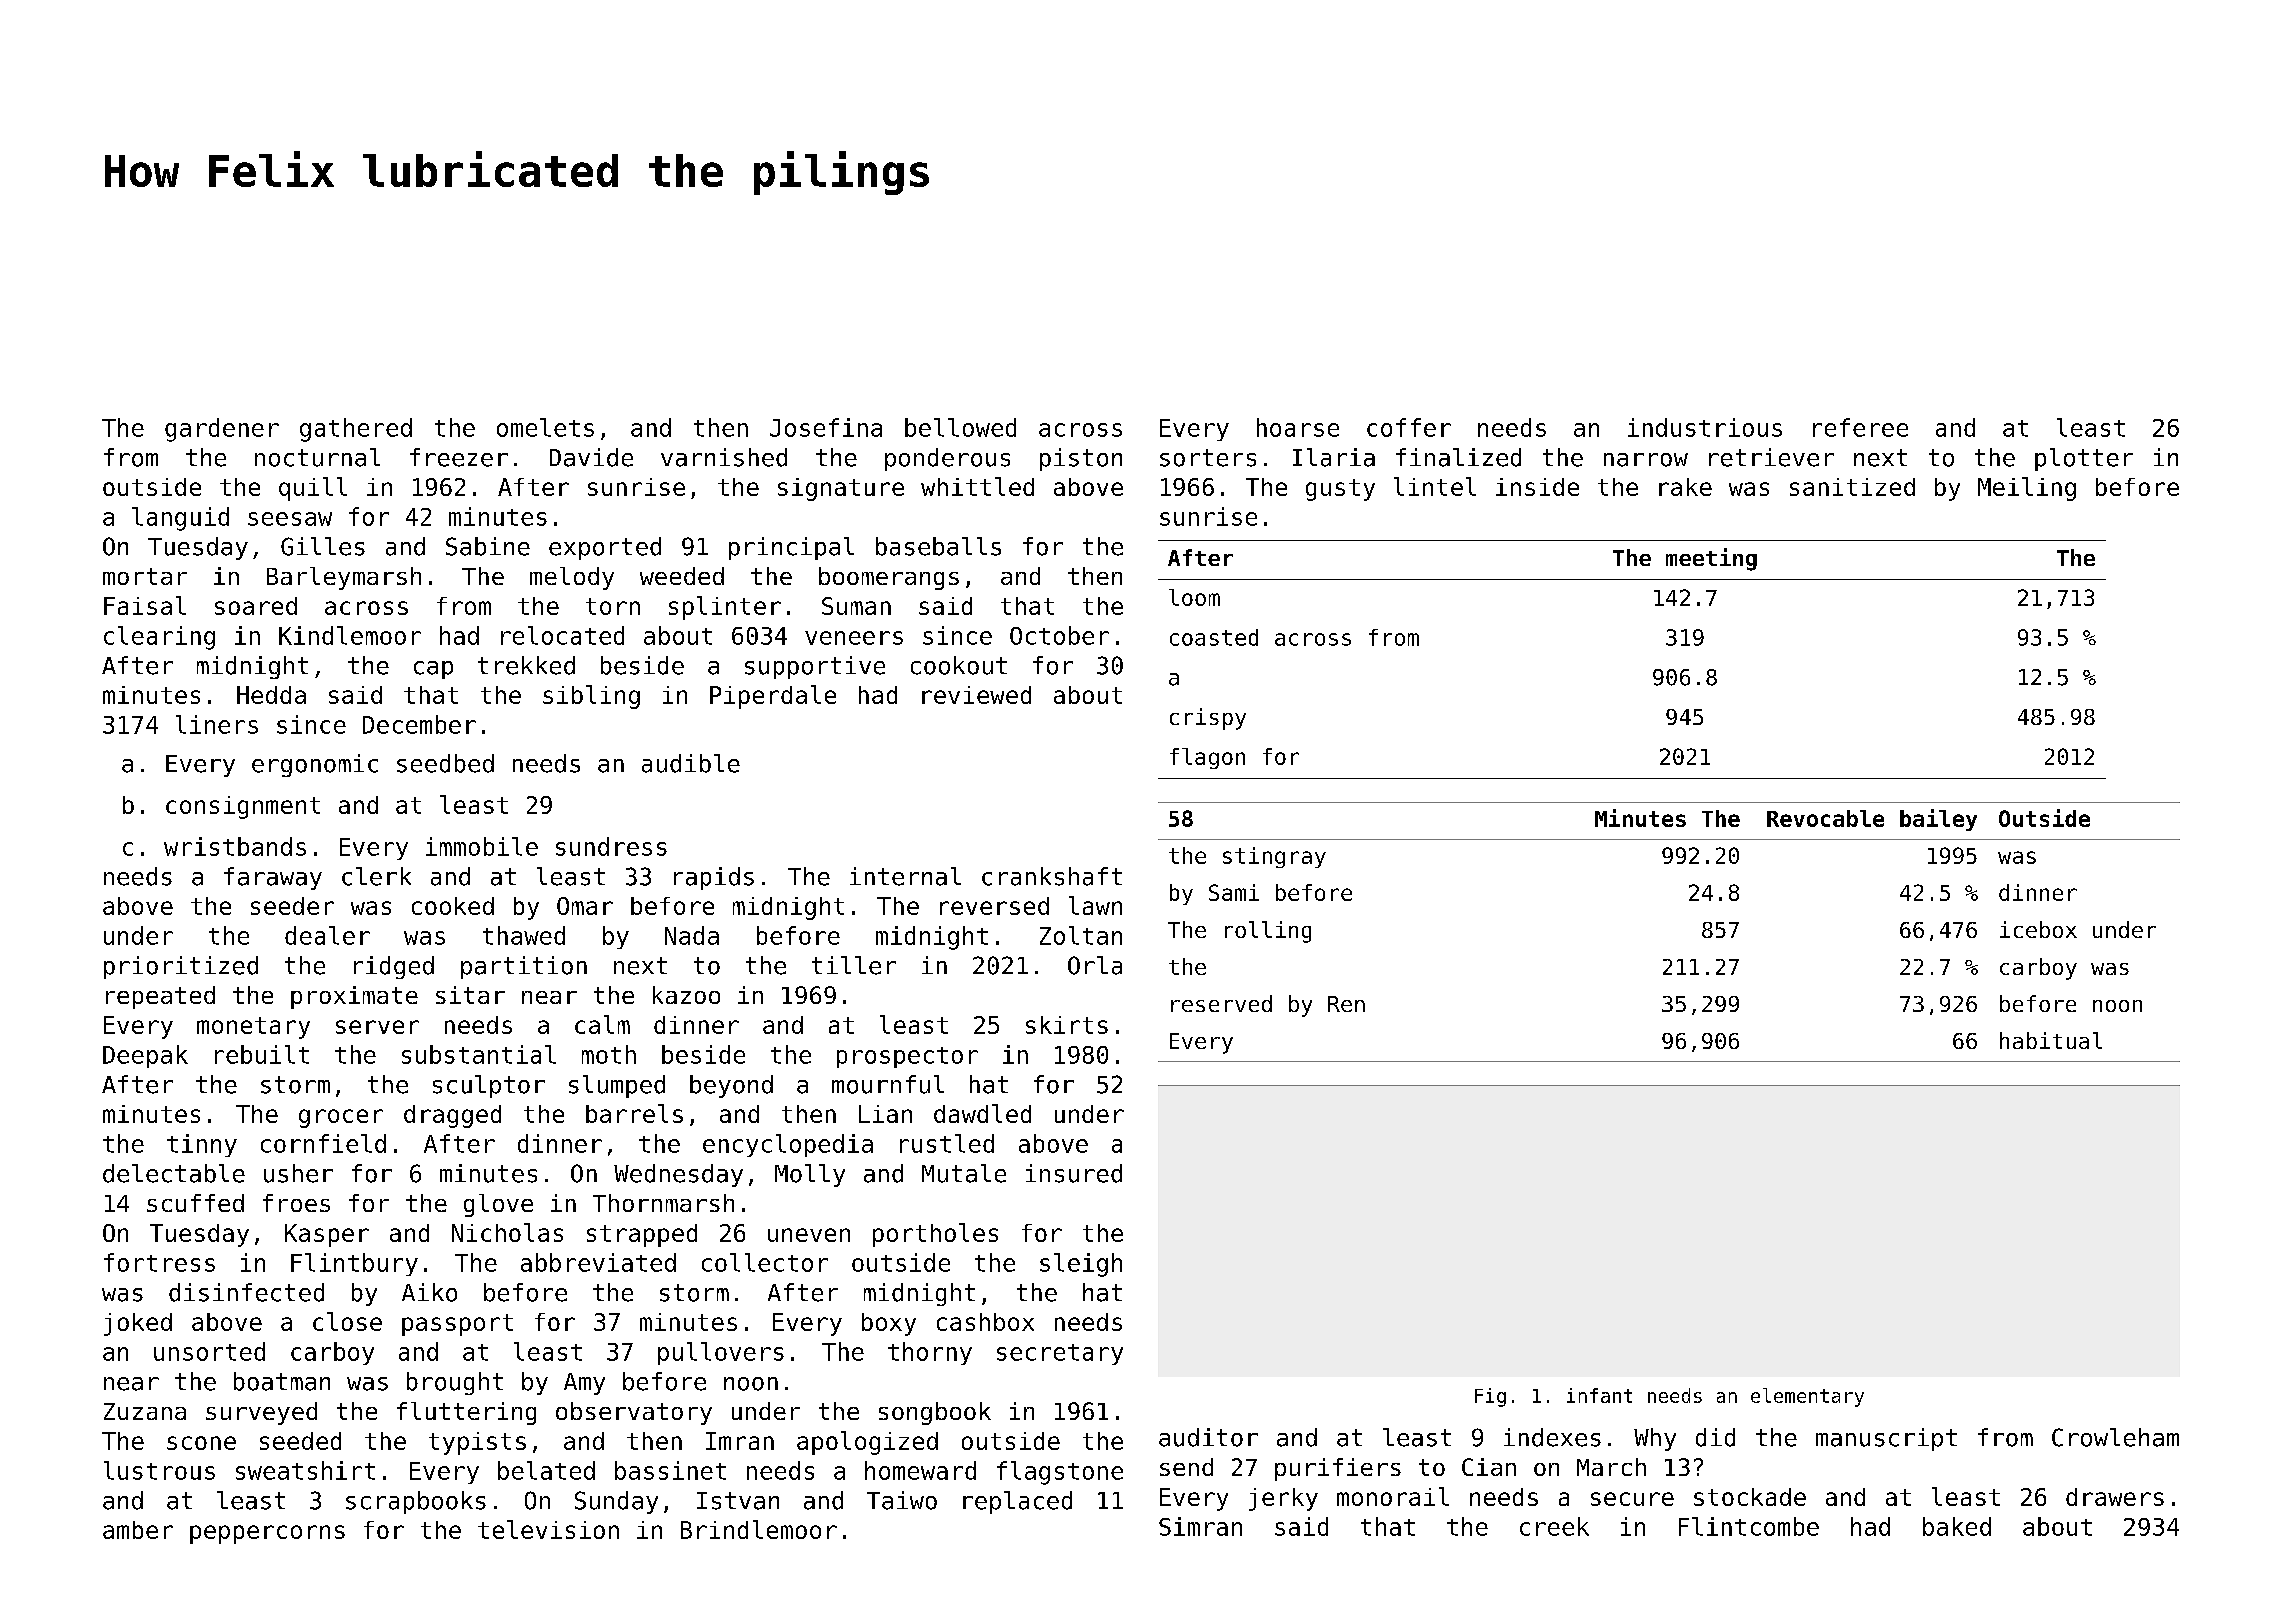  Describe the element at coordinates (1938, 820) in the page. I see `bailey` at that location.
